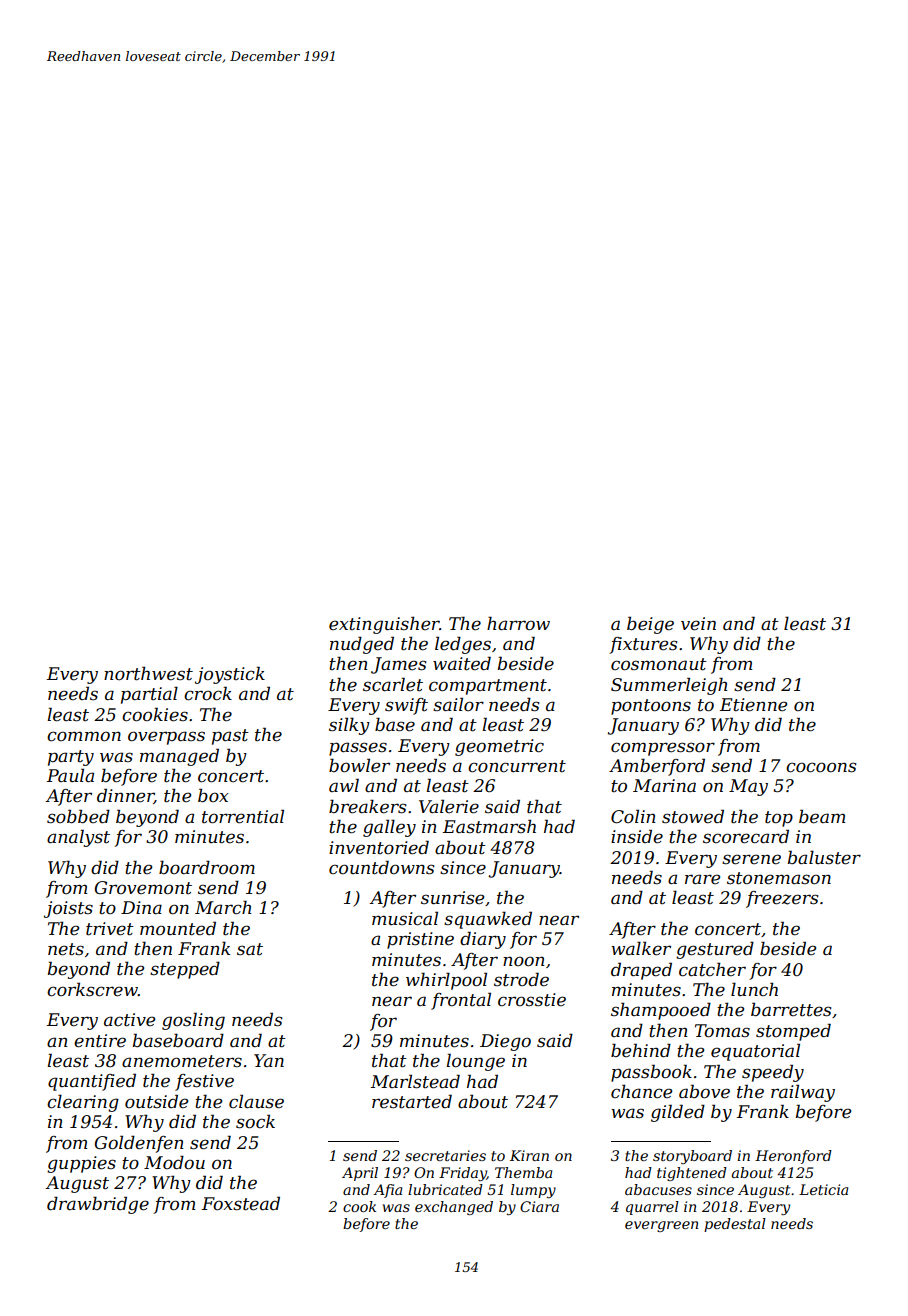 The width and height of the screenshot is (908, 1316). What do you see at coordinates (753, 705) in the screenshot?
I see `Etienne` at bounding box center [753, 705].
